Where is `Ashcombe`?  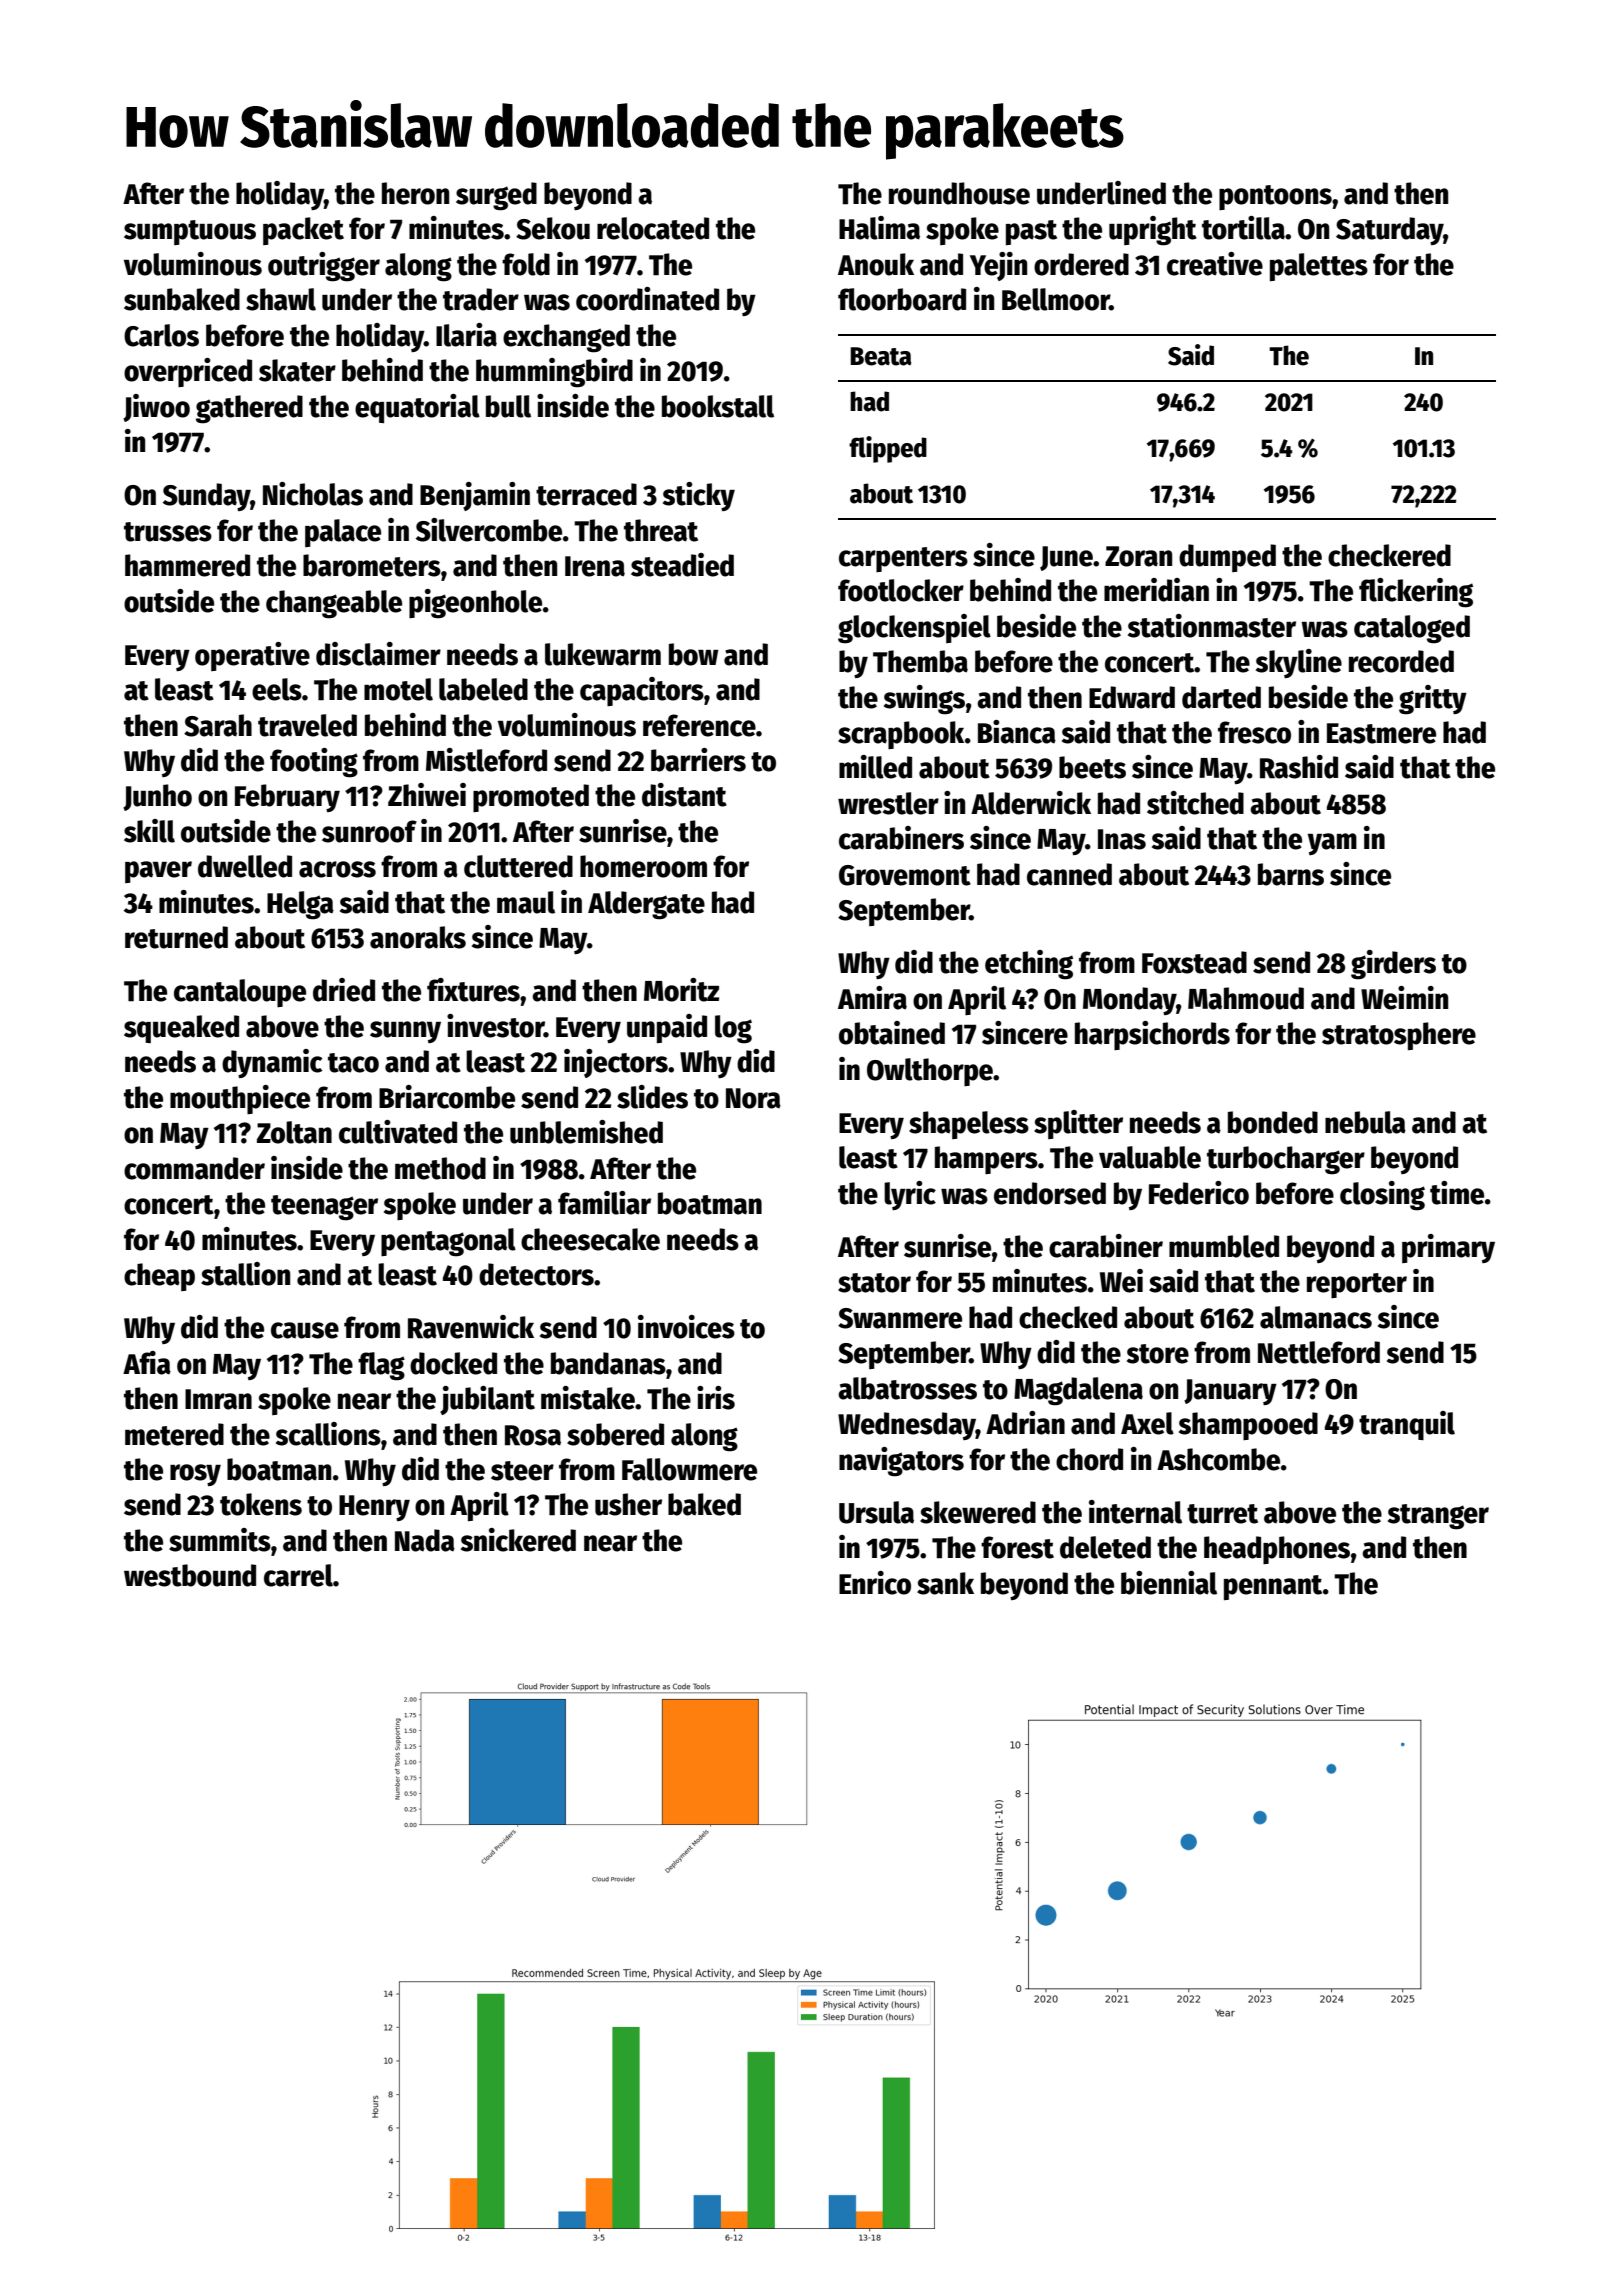
Ashcombe is located at coordinates (1218, 1459).
